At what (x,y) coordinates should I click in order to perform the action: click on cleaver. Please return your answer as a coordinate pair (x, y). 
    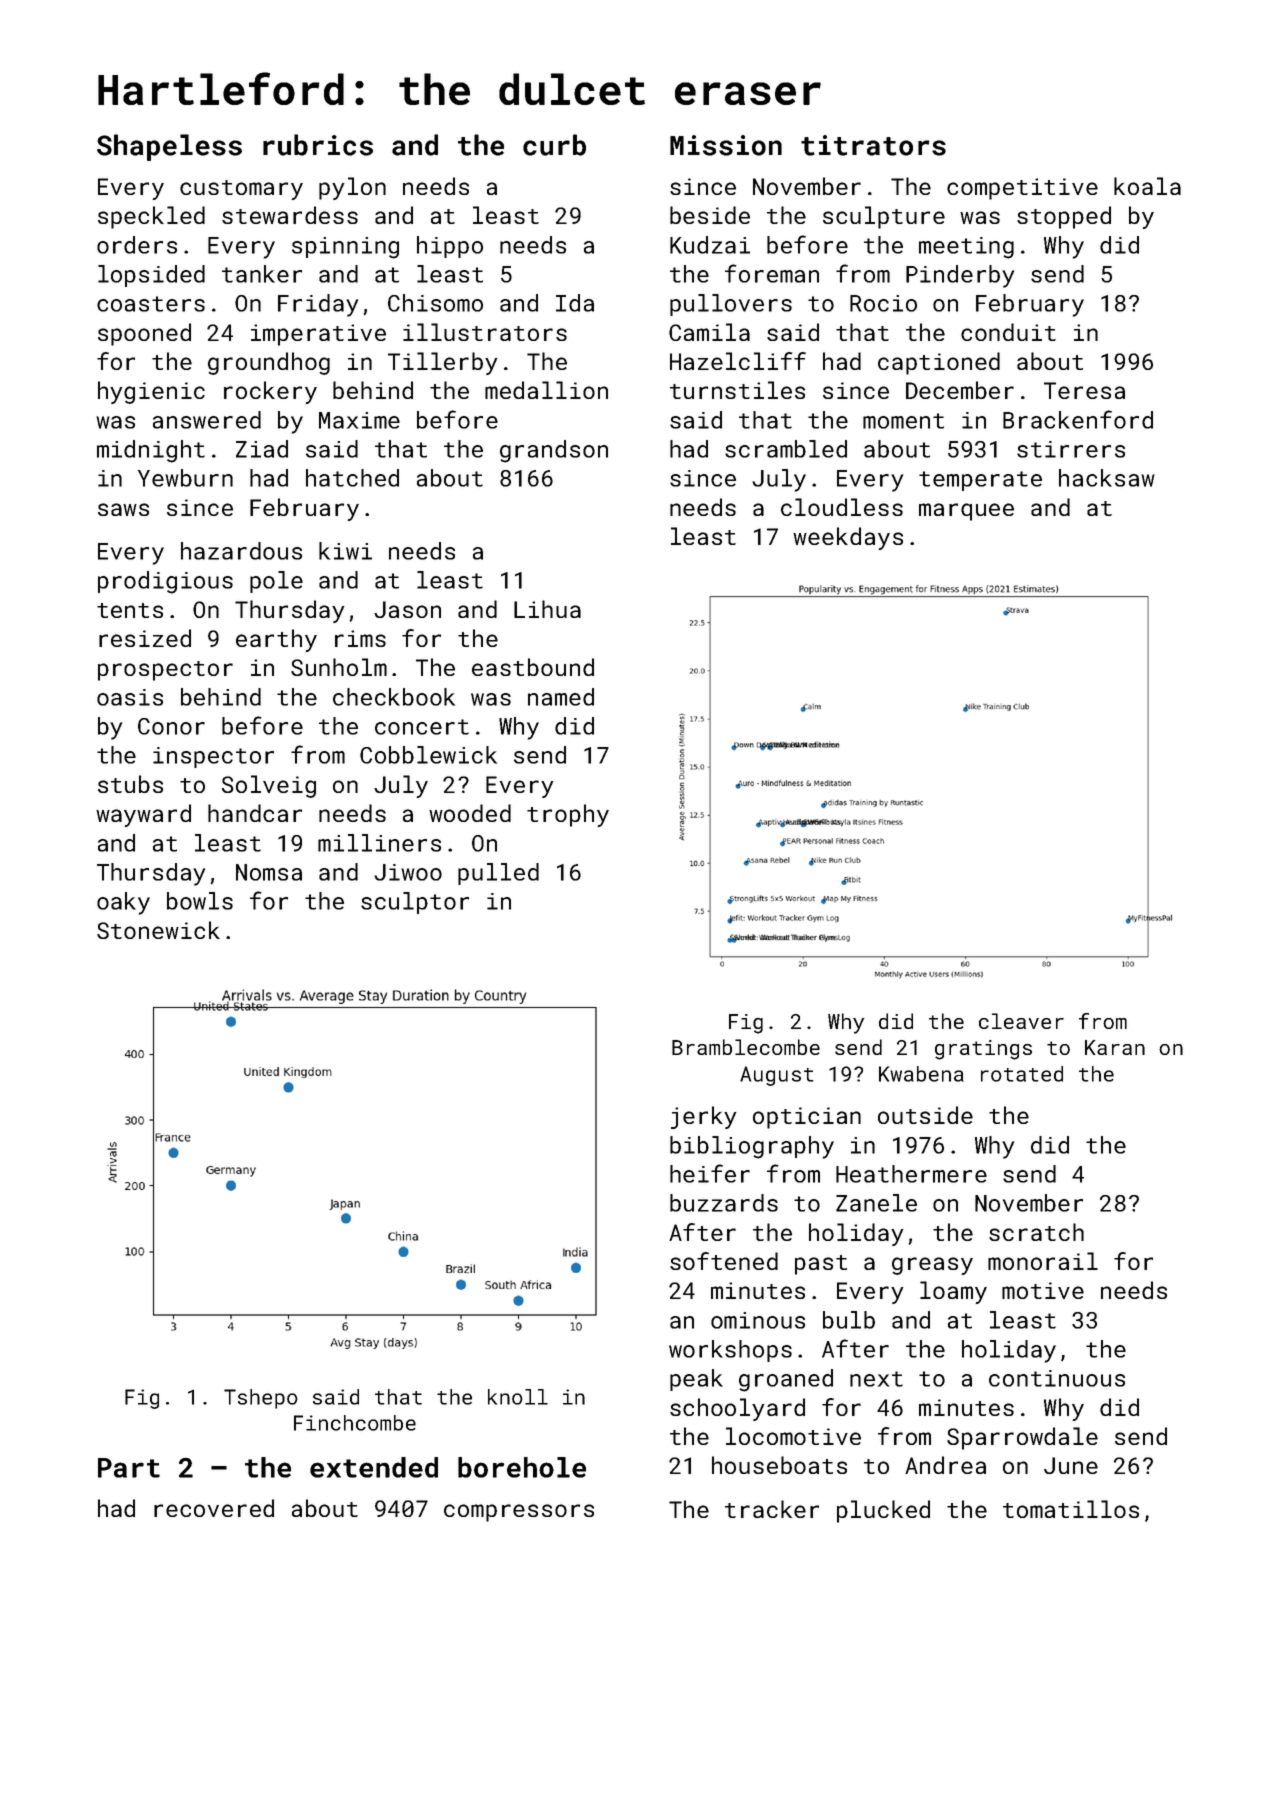
    Looking at the image, I should click on (1021, 1021).
